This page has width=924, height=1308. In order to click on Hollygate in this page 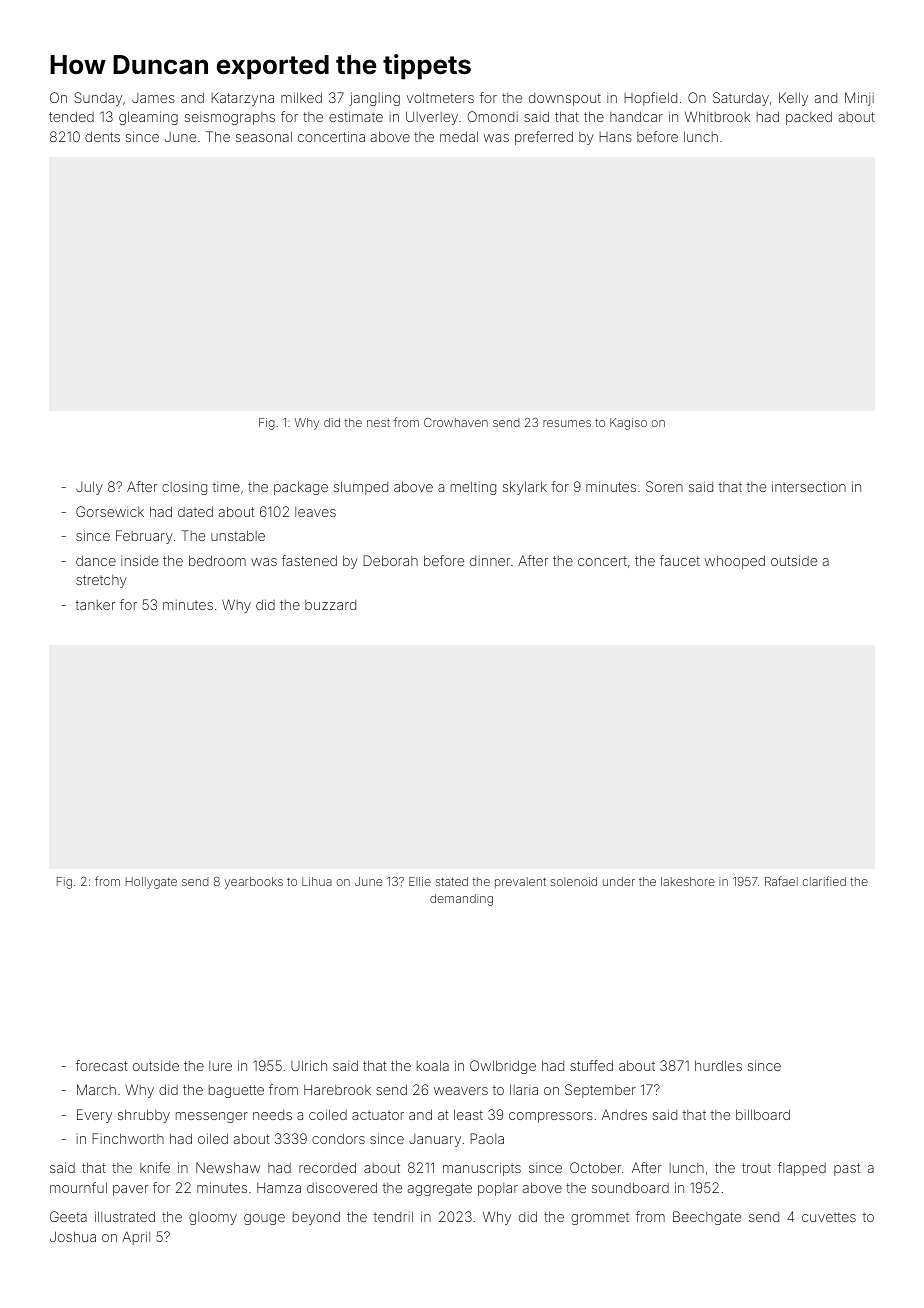, I will do `click(151, 883)`.
